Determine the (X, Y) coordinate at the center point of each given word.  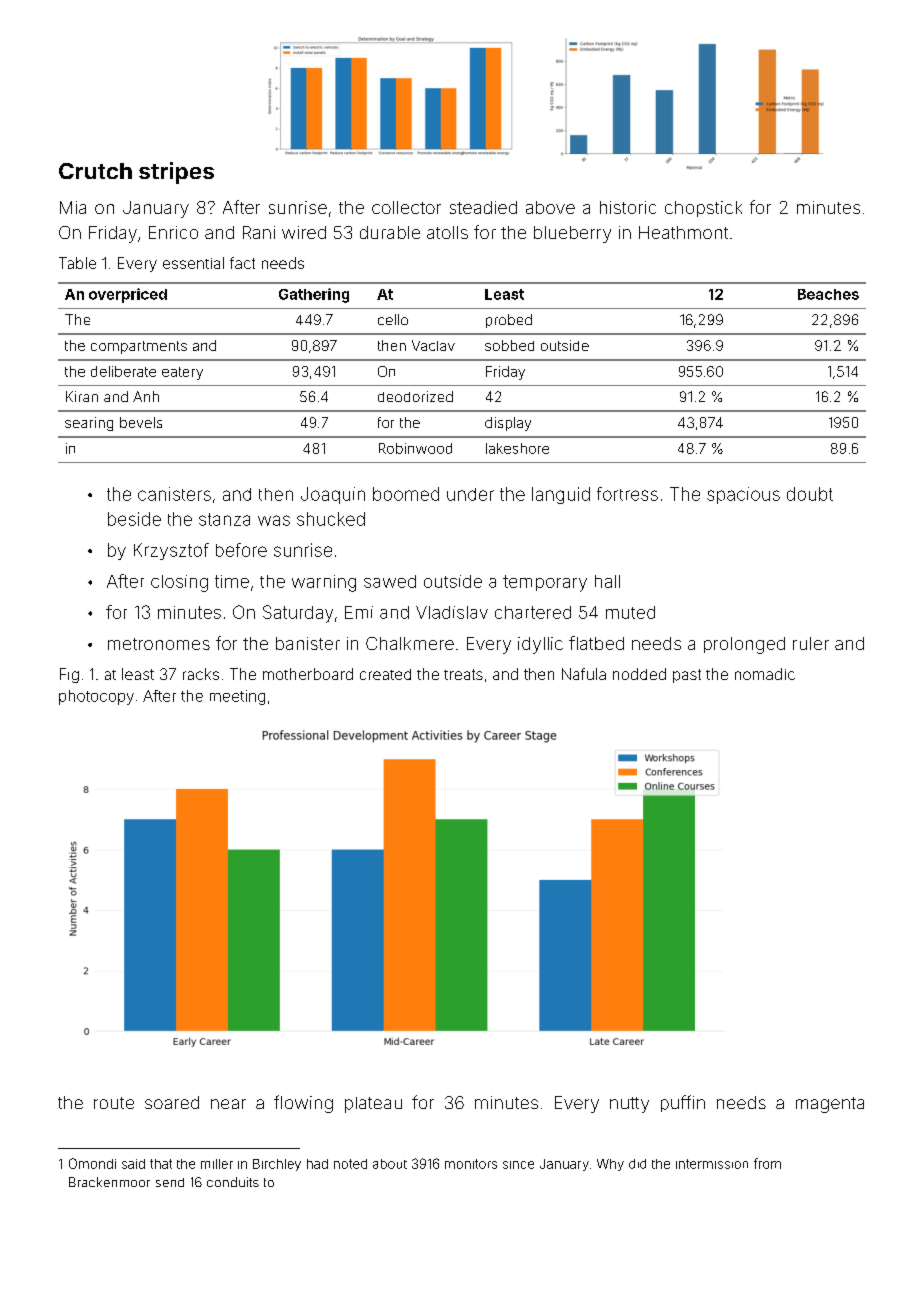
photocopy (96, 697)
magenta (830, 1105)
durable (390, 232)
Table (77, 263)
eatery (182, 373)
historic (628, 207)
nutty (629, 1105)
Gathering (314, 295)
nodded (639, 674)
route (114, 1103)
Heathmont (683, 232)
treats (463, 674)
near (228, 1104)
